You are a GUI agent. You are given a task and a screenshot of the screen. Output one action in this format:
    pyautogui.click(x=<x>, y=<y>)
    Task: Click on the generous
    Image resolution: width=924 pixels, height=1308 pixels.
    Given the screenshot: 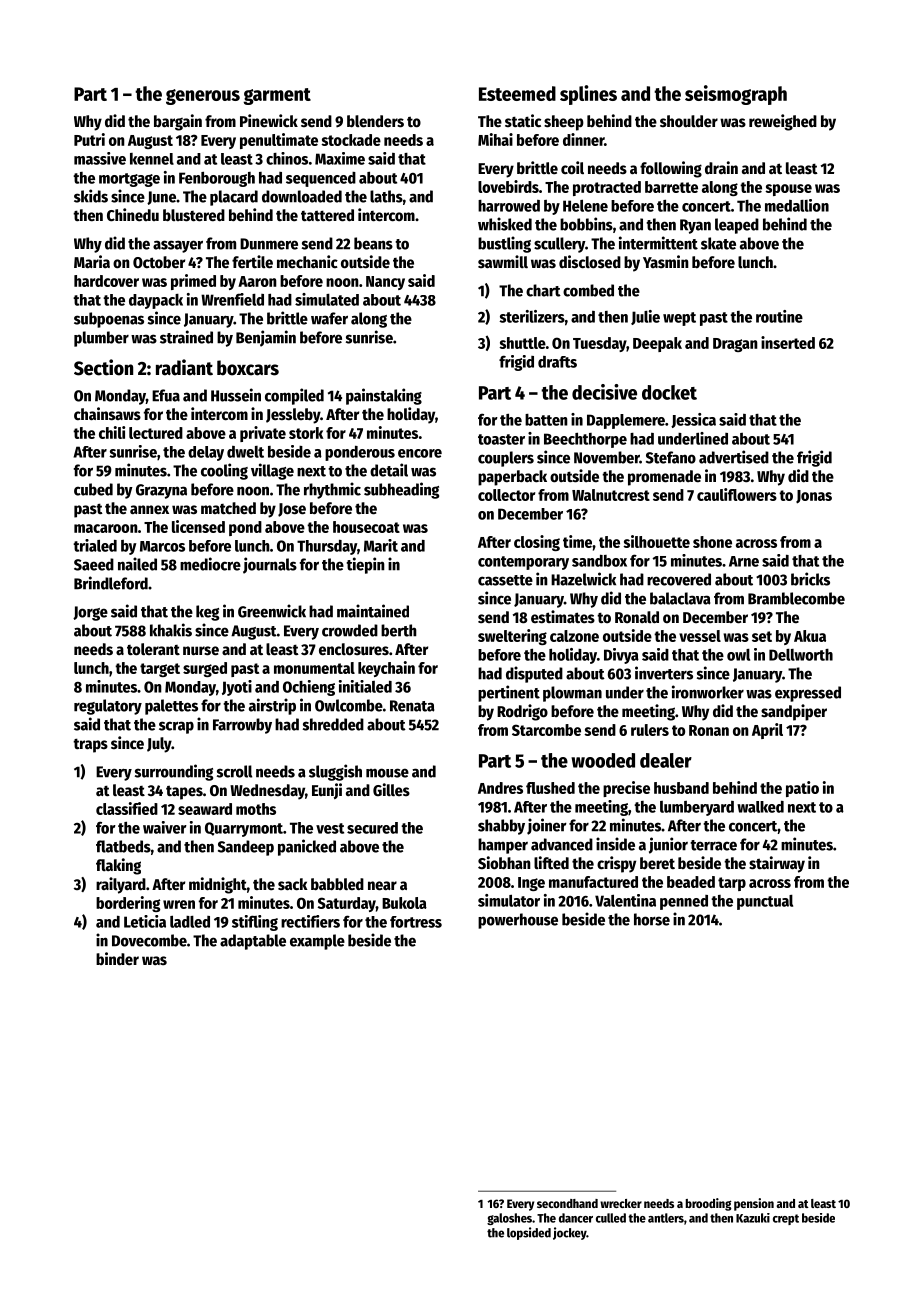 What is the action you would take?
    pyautogui.click(x=203, y=97)
